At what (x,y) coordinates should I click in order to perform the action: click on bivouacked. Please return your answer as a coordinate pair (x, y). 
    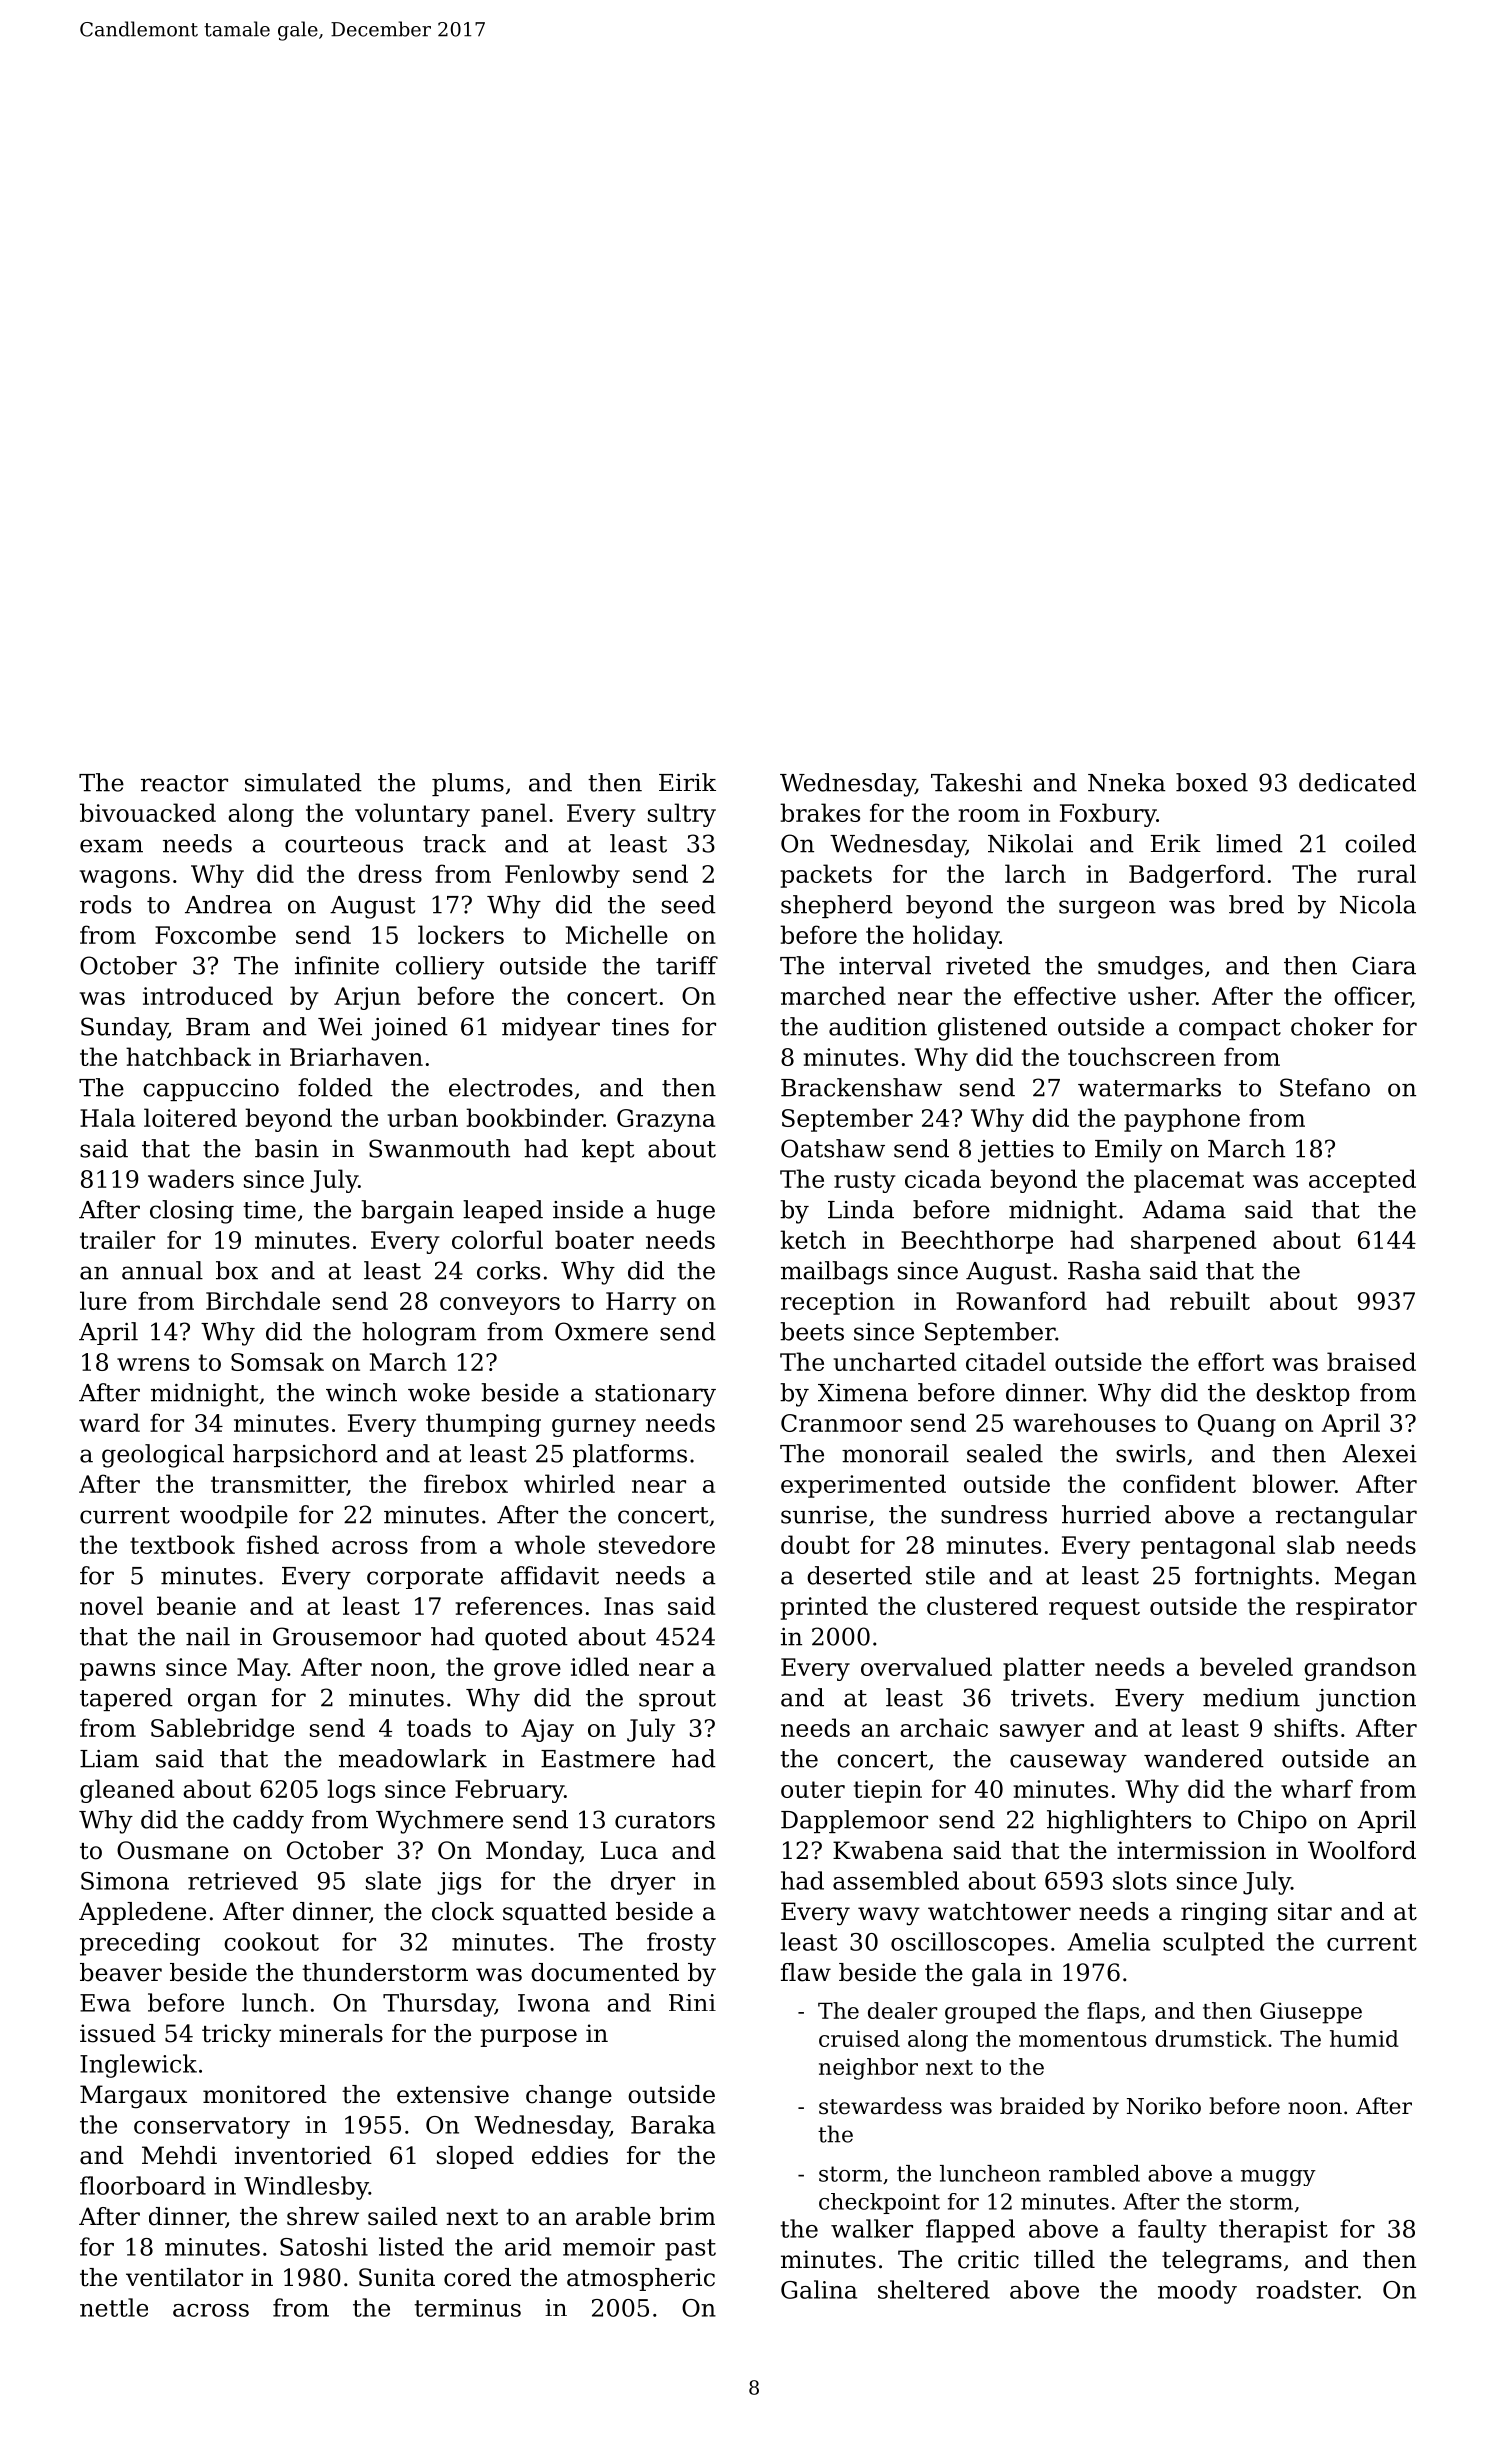
    Looking at the image, I should click on (148, 812).
